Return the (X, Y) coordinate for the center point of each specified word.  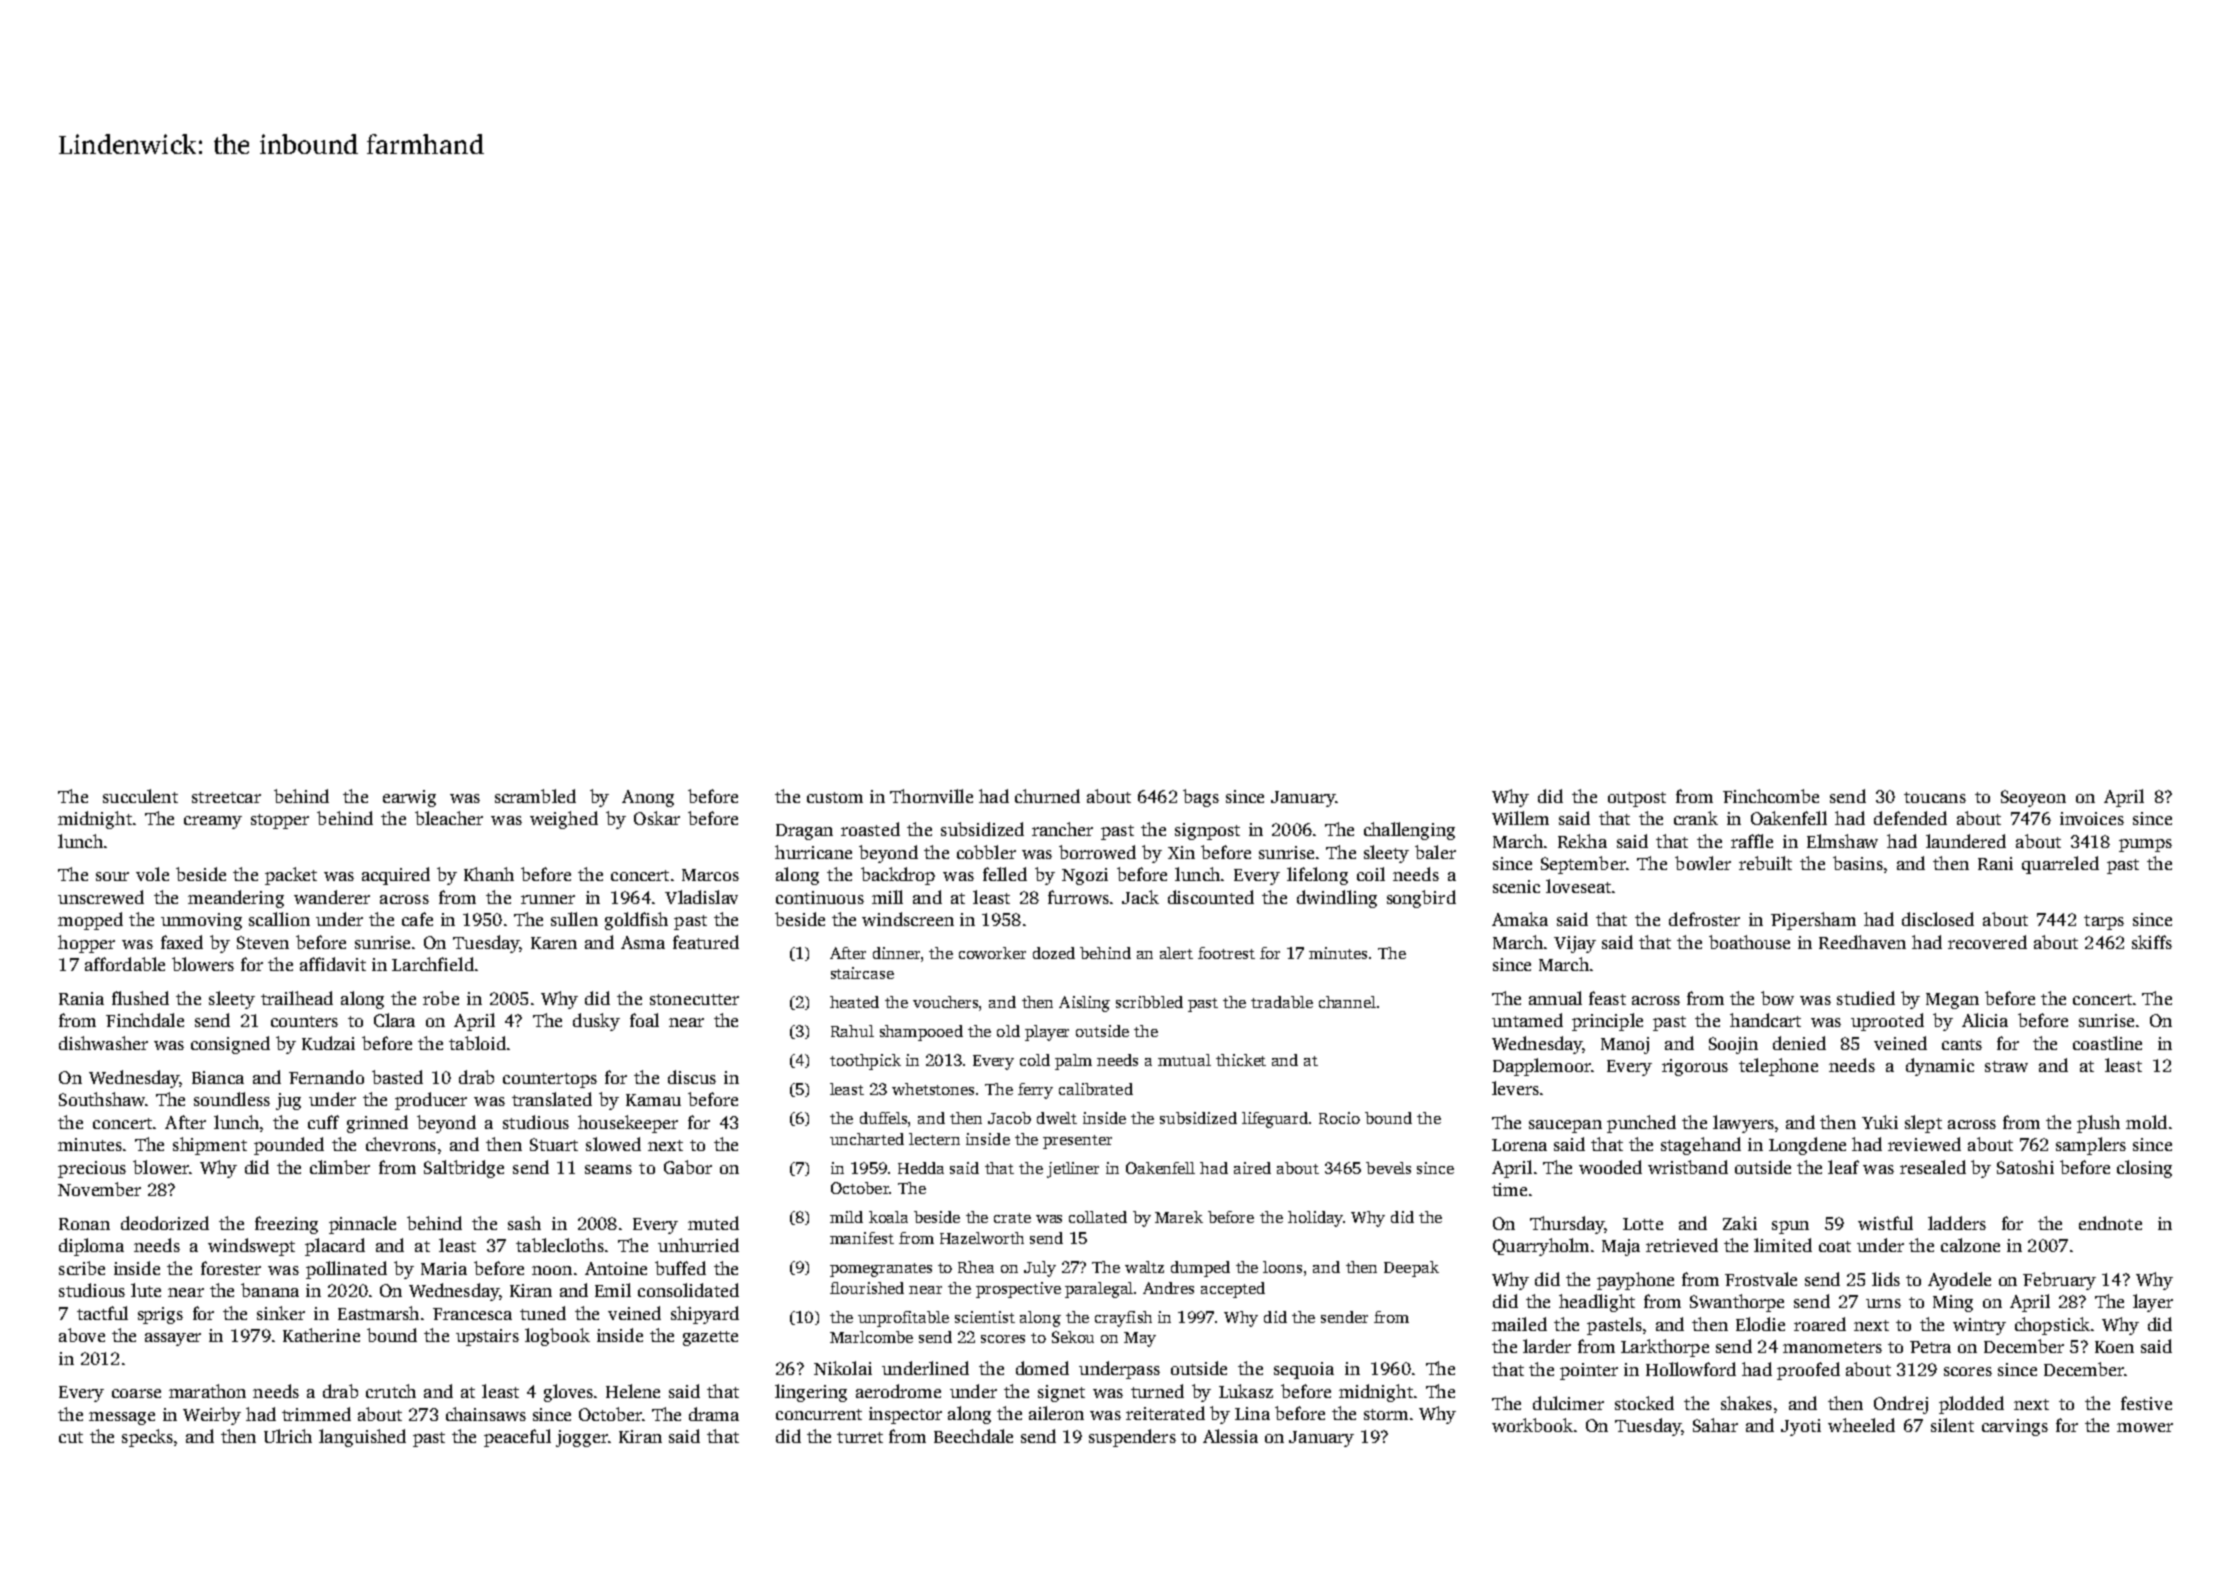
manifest (862, 1238)
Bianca (218, 1077)
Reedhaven (1862, 942)
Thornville (931, 796)
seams (608, 1169)
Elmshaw (1842, 841)
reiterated (1165, 1413)
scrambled (535, 796)
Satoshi (2025, 1167)
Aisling (1084, 1004)
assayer (173, 1339)
